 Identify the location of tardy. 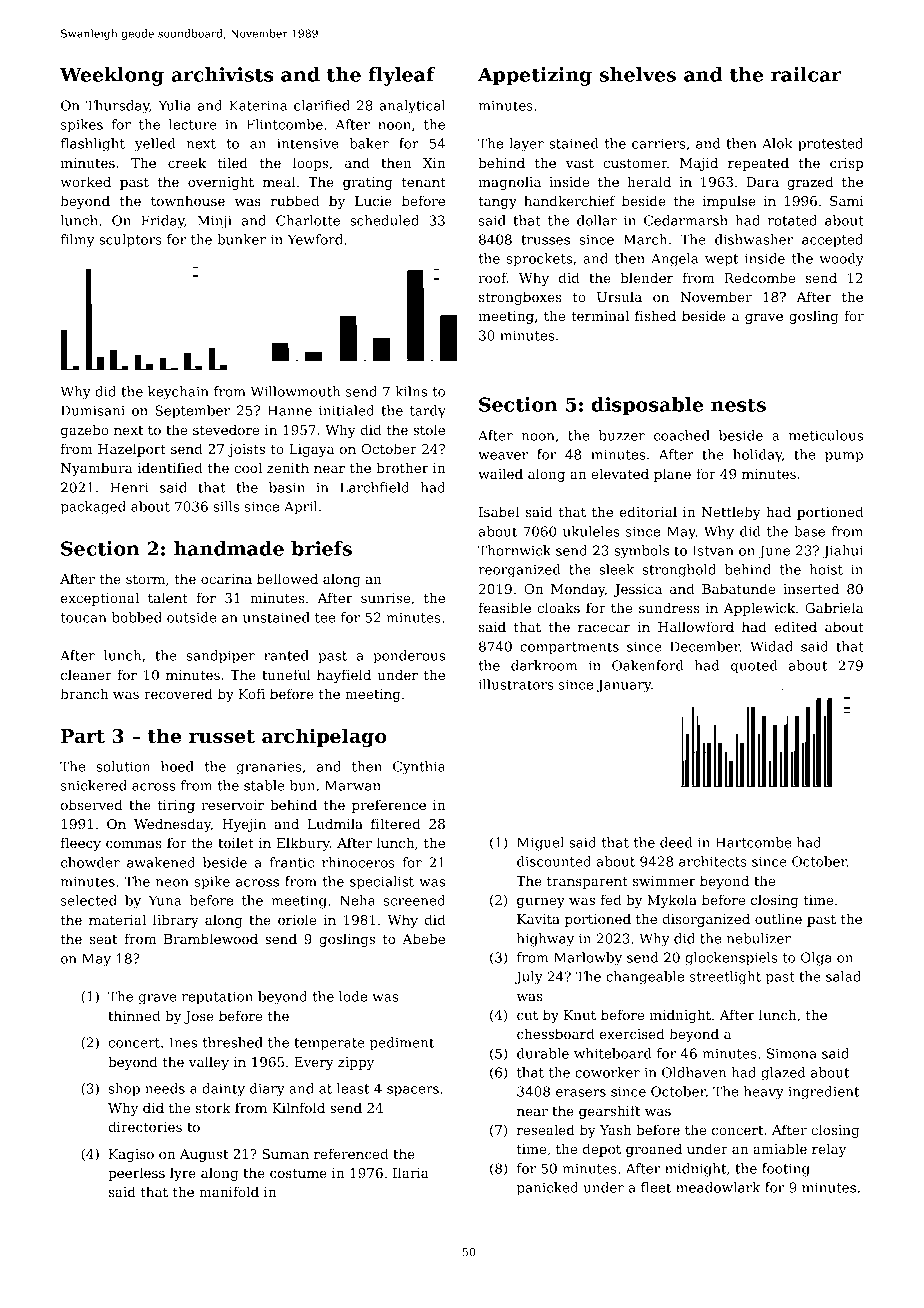
(428, 412).
